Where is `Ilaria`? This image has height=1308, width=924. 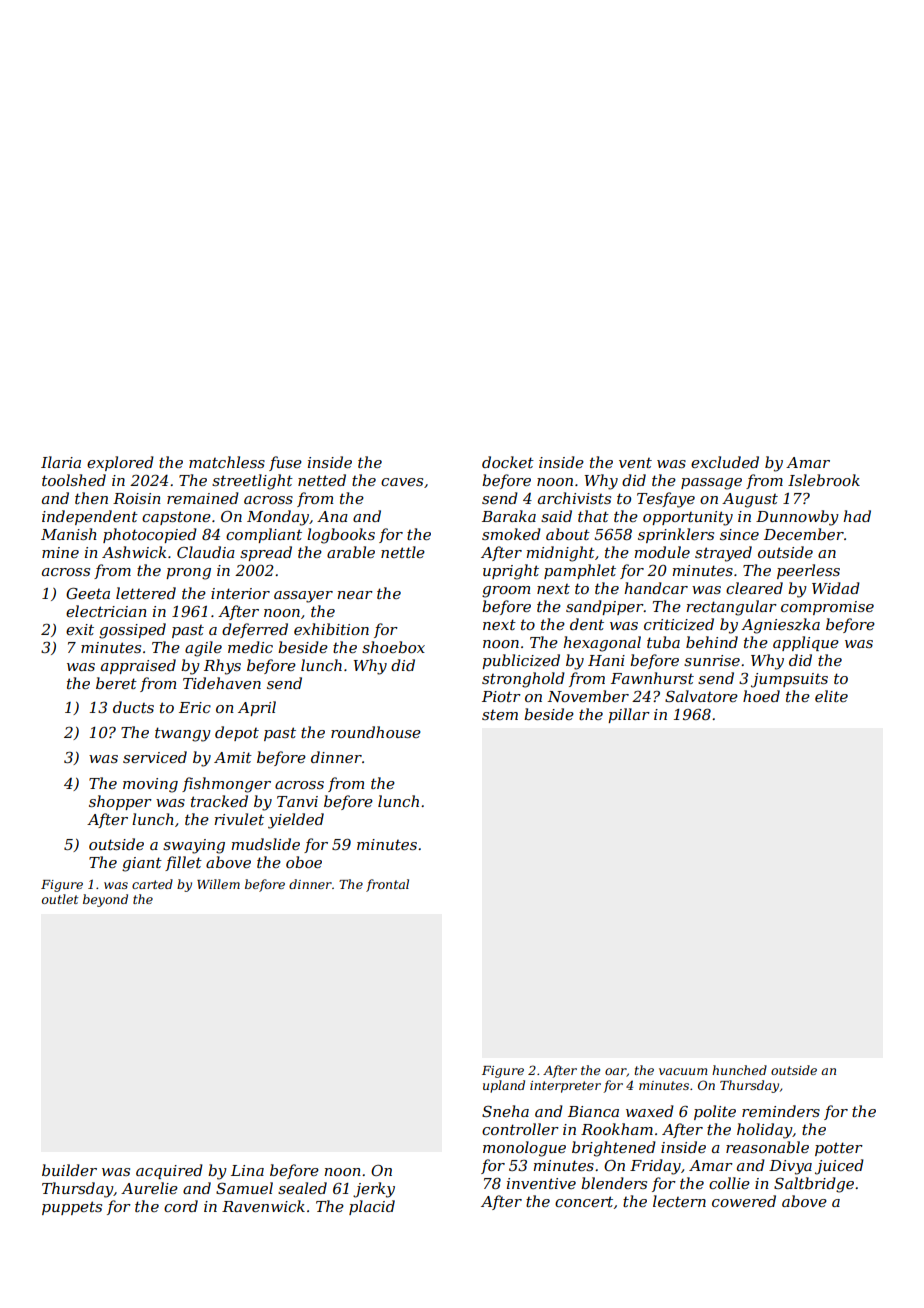 Ilaria is located at coordinates (61, 462).
